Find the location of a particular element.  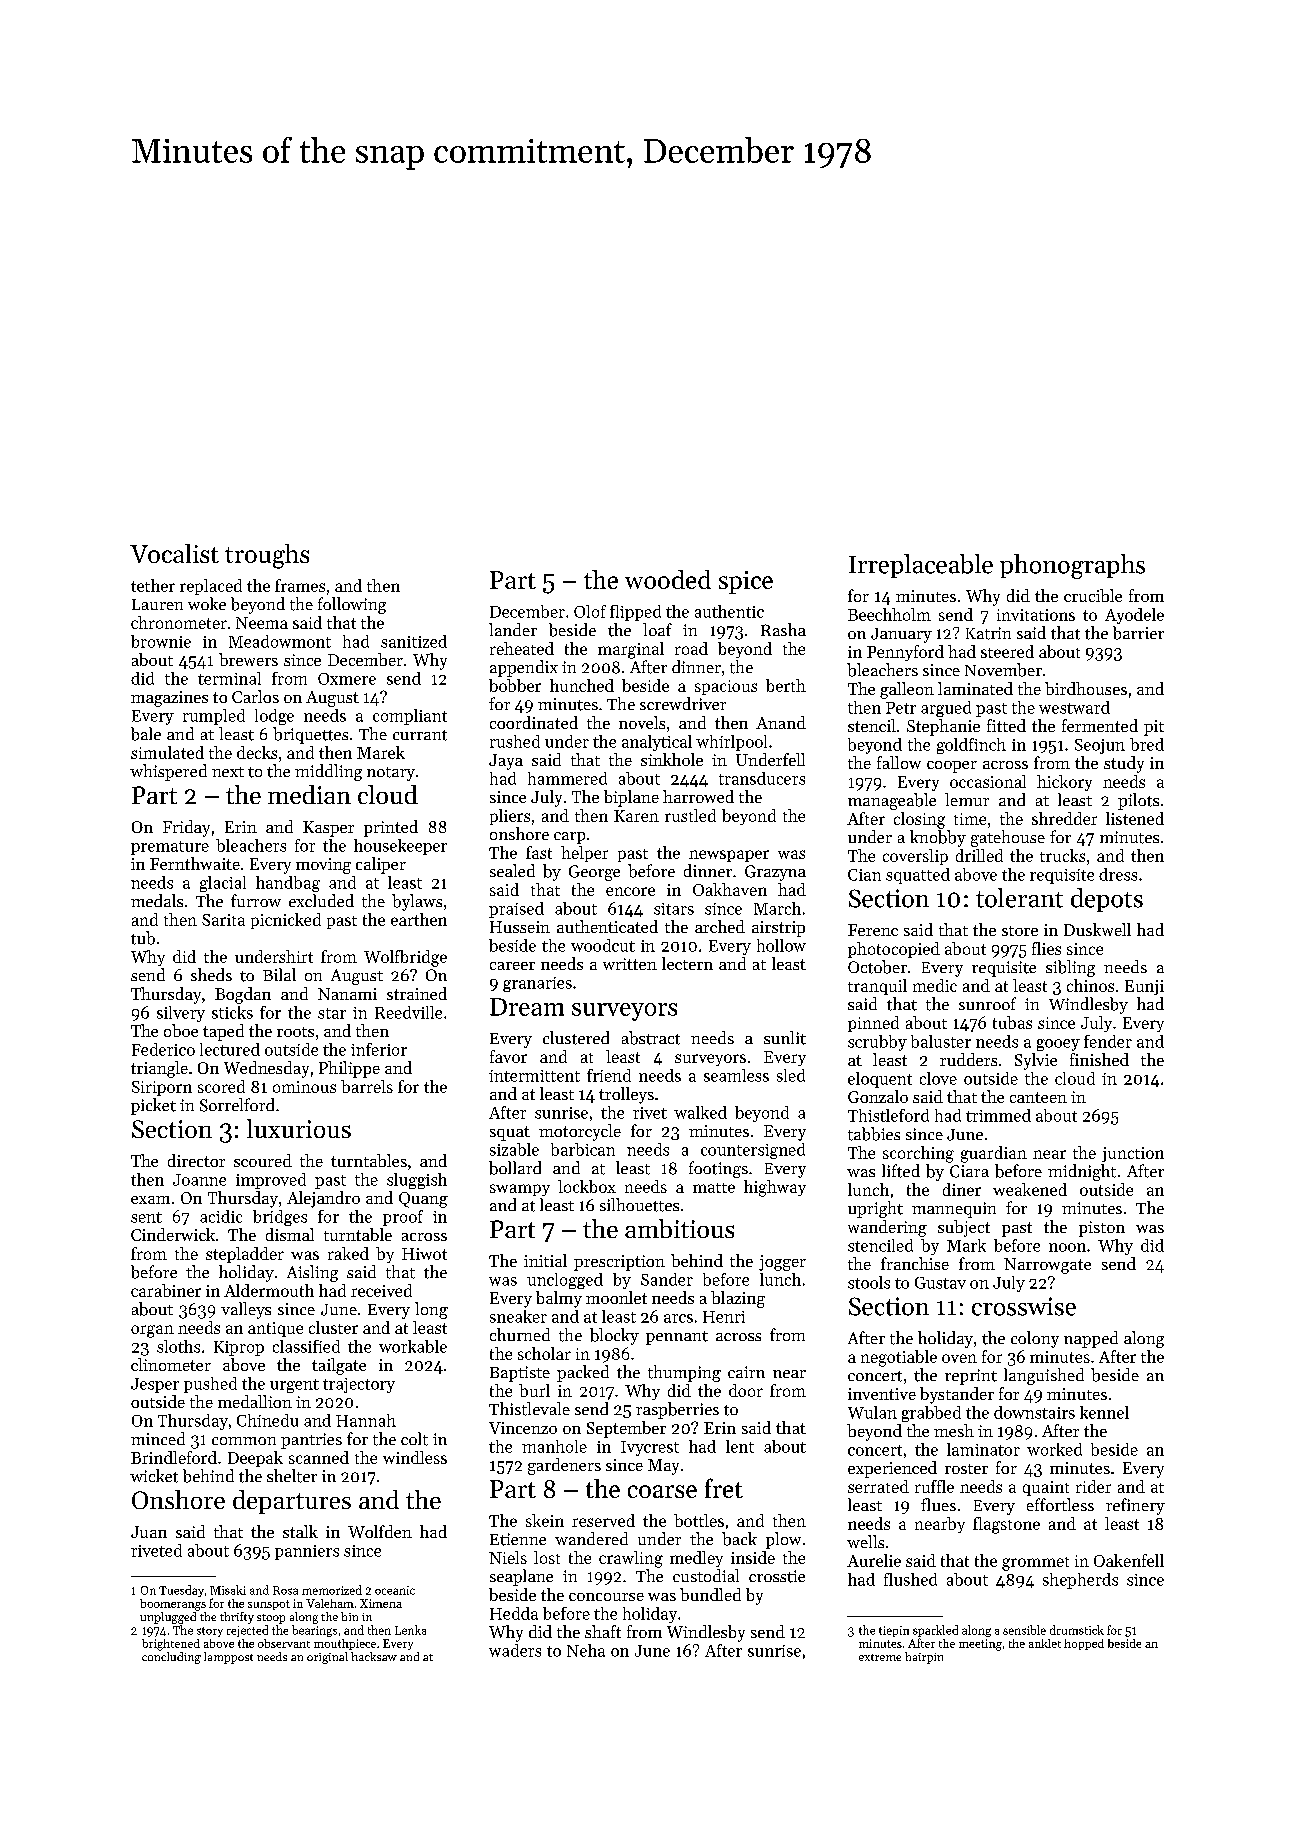

kennel is located at coordinates (1104, 1412).
